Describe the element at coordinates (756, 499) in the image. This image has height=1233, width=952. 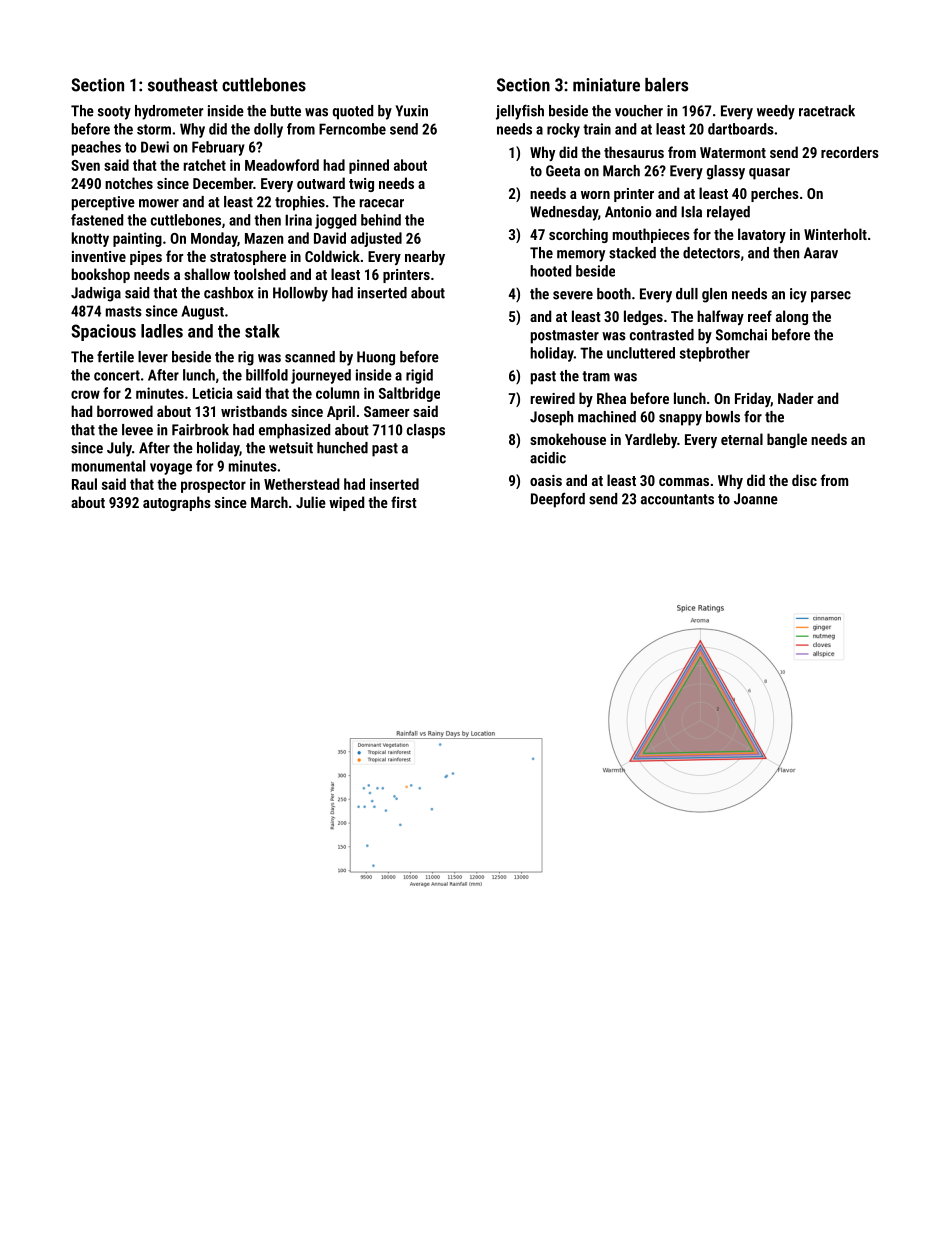
I see `Joanne` at that location.
